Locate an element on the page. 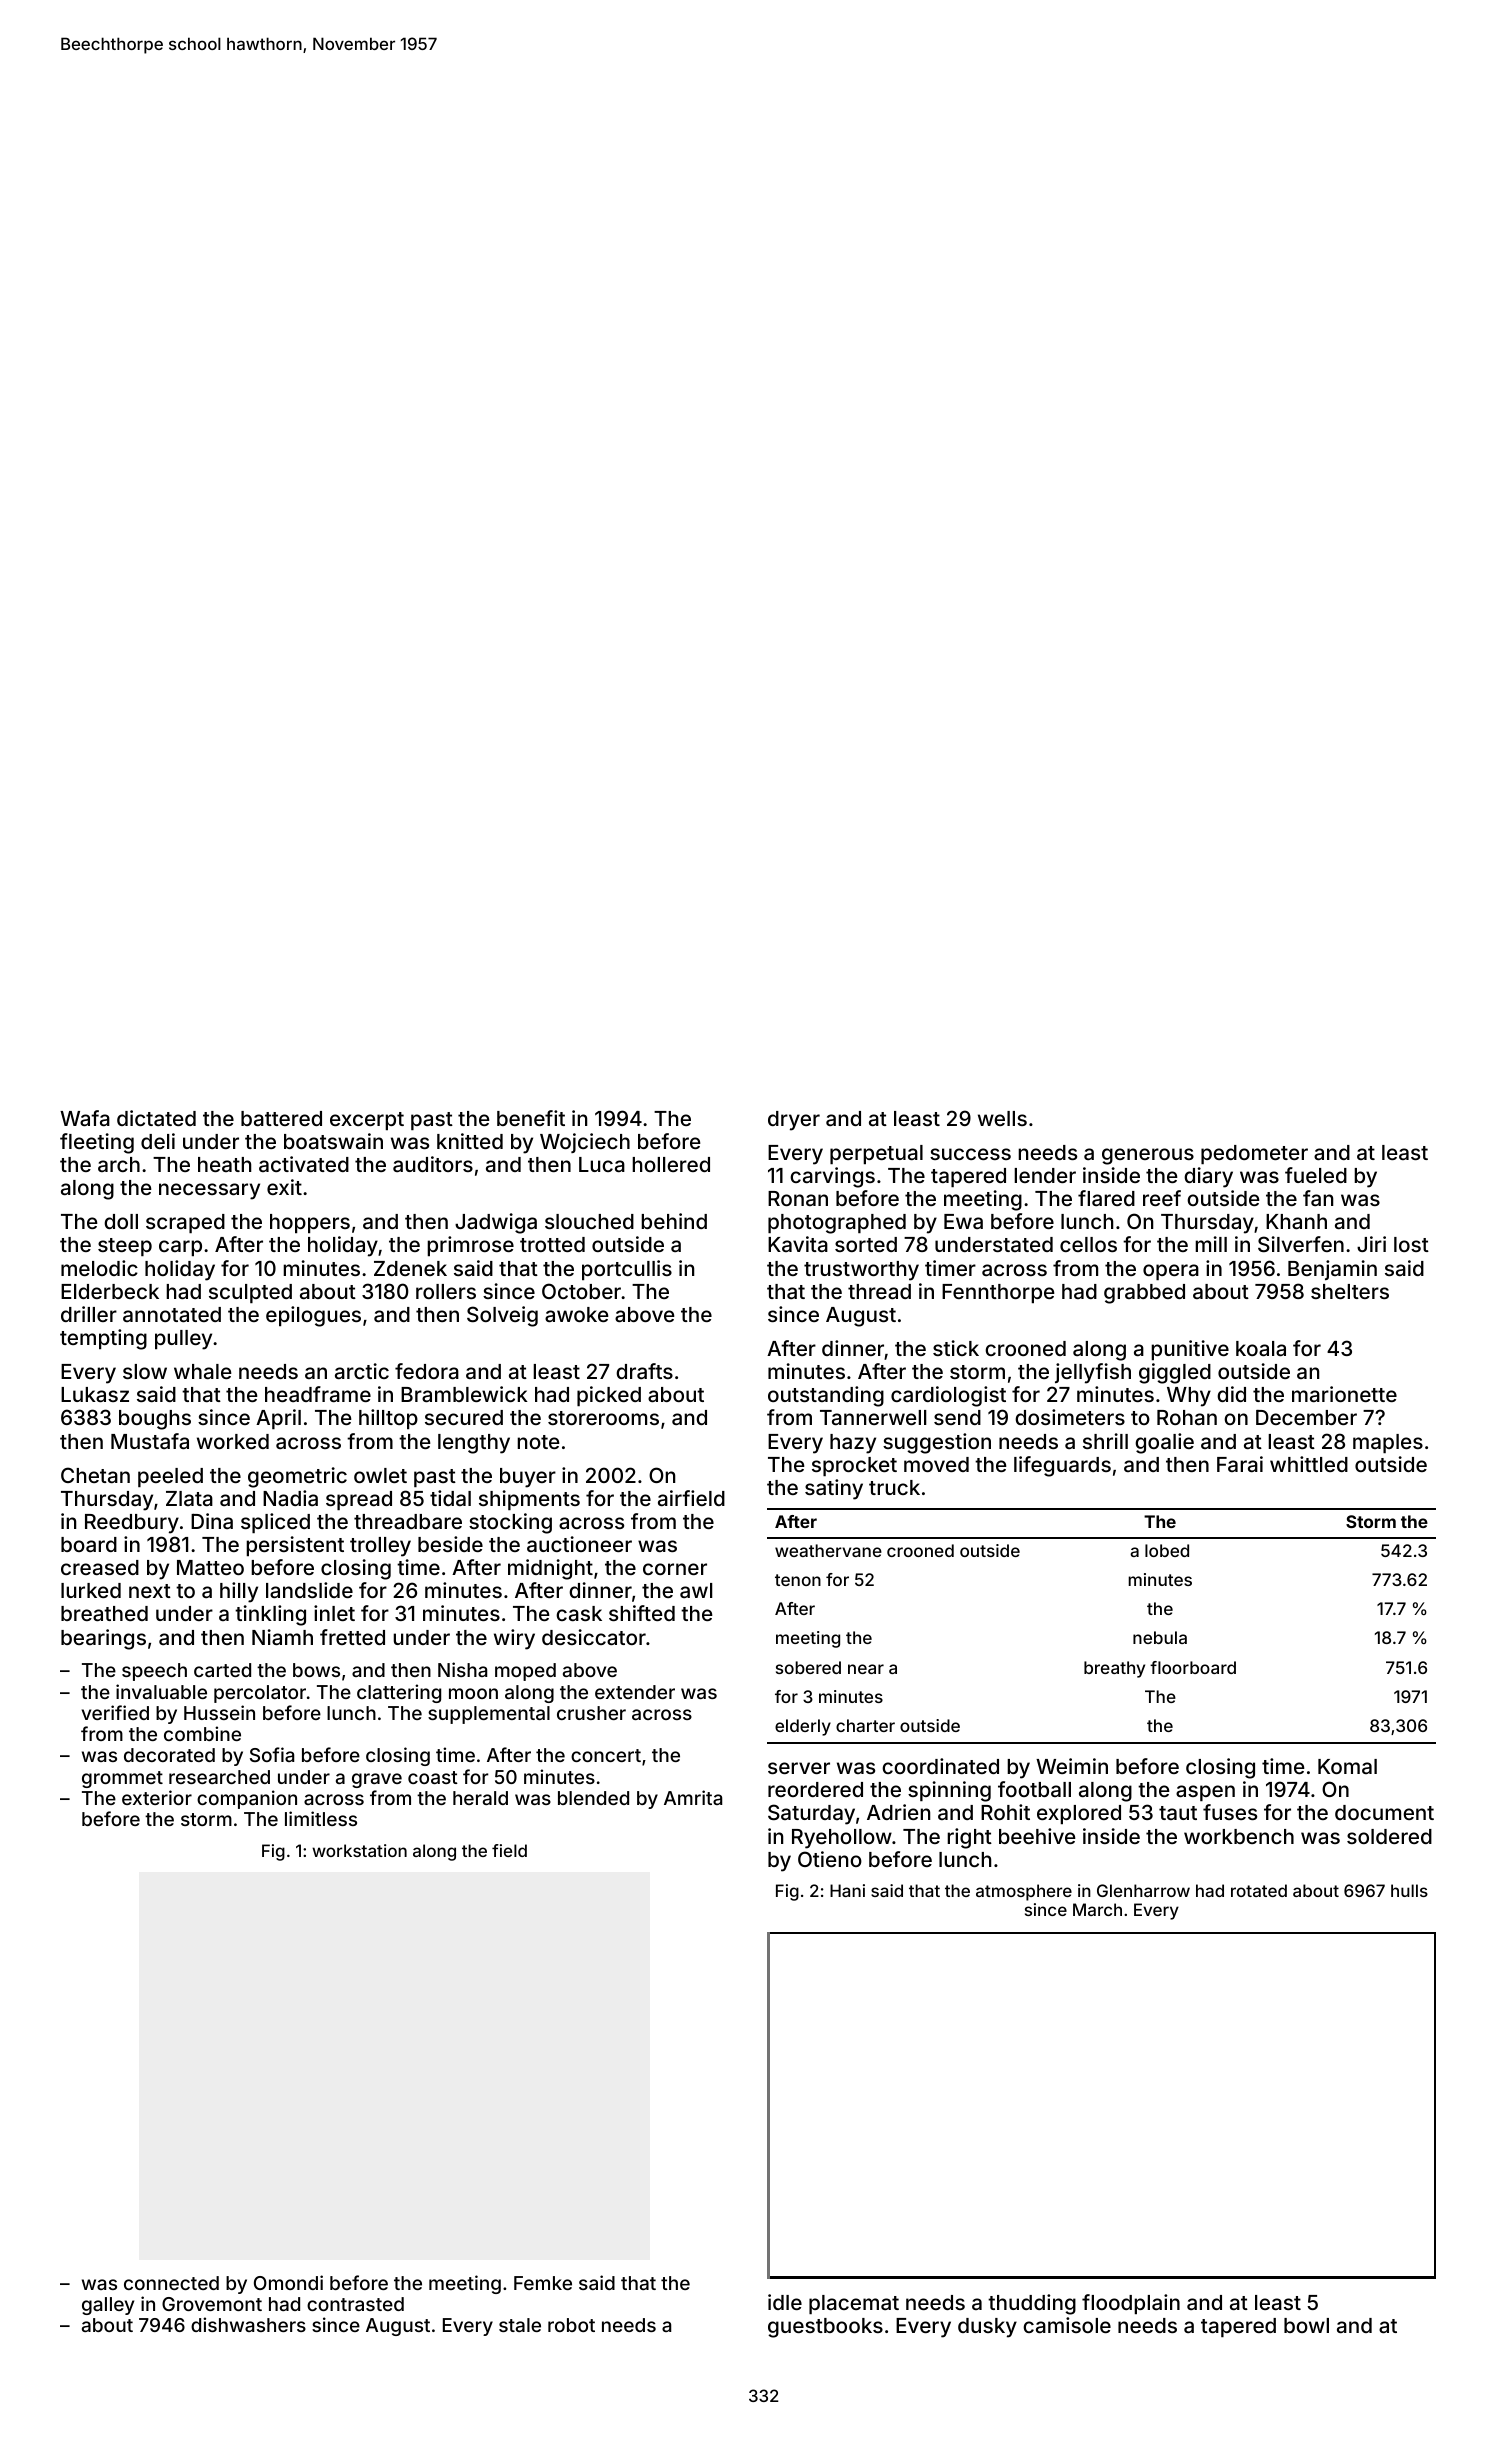 Image resolution: width=1496 pixels, height=2464 pixels. Tannerwell is located at coordinates (873, 1417).
